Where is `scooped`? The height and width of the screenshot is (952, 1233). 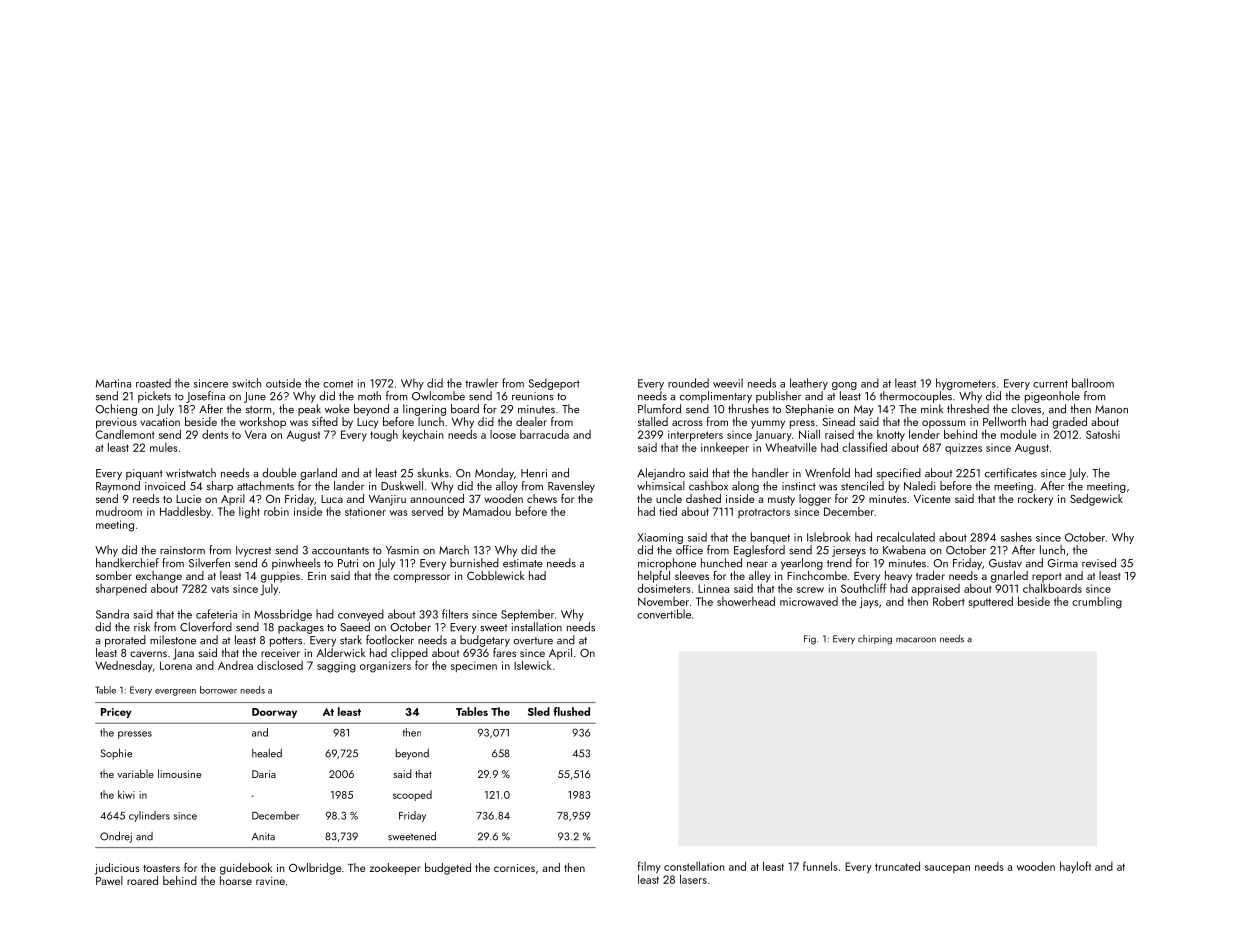
scooped is located at coordinates (412, 795).
